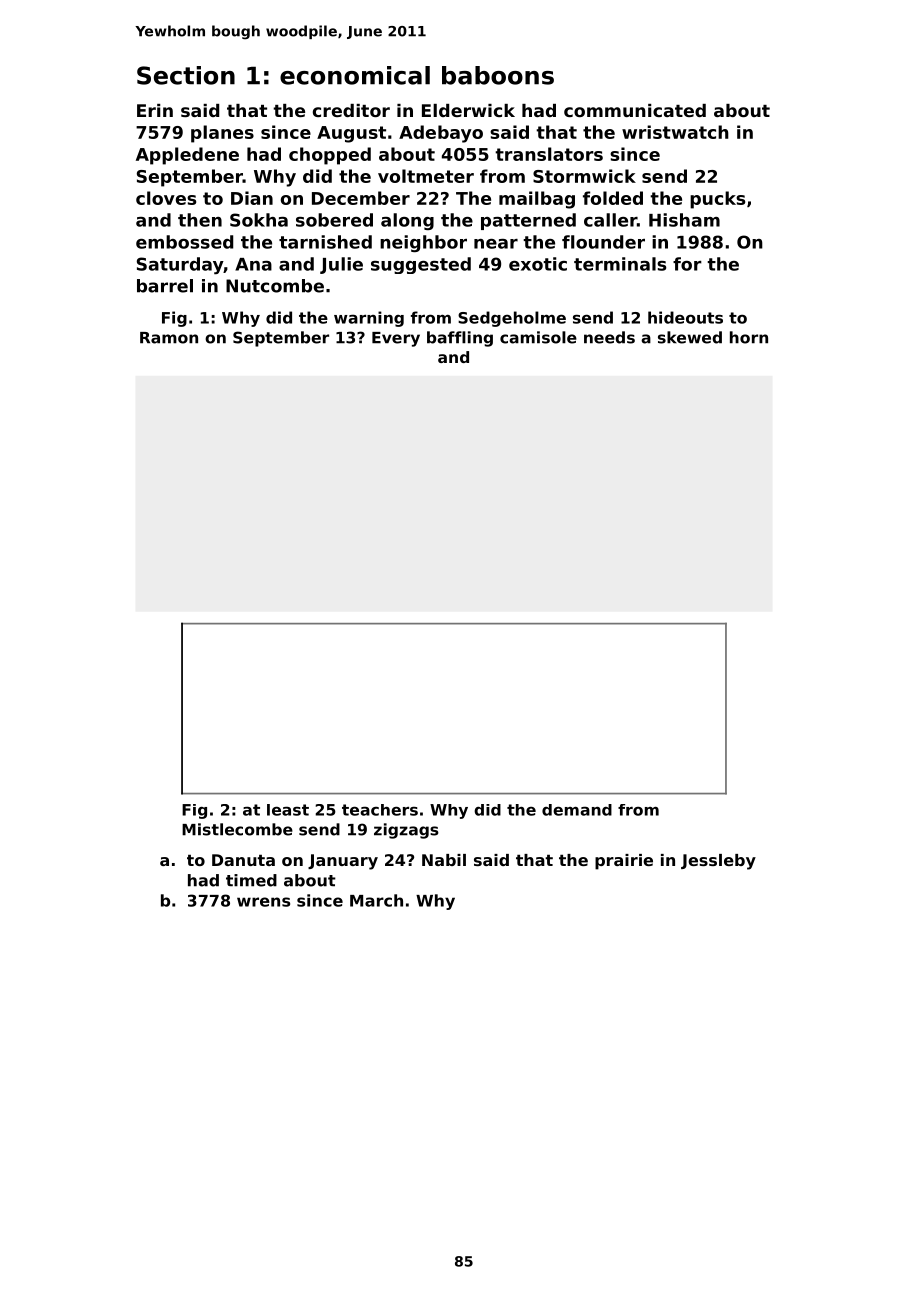 The width and height of the page is (908, 1316). What do you see at coordinates (749, 337) in the page?
I see `horn` at bounding box center [749, 337].
